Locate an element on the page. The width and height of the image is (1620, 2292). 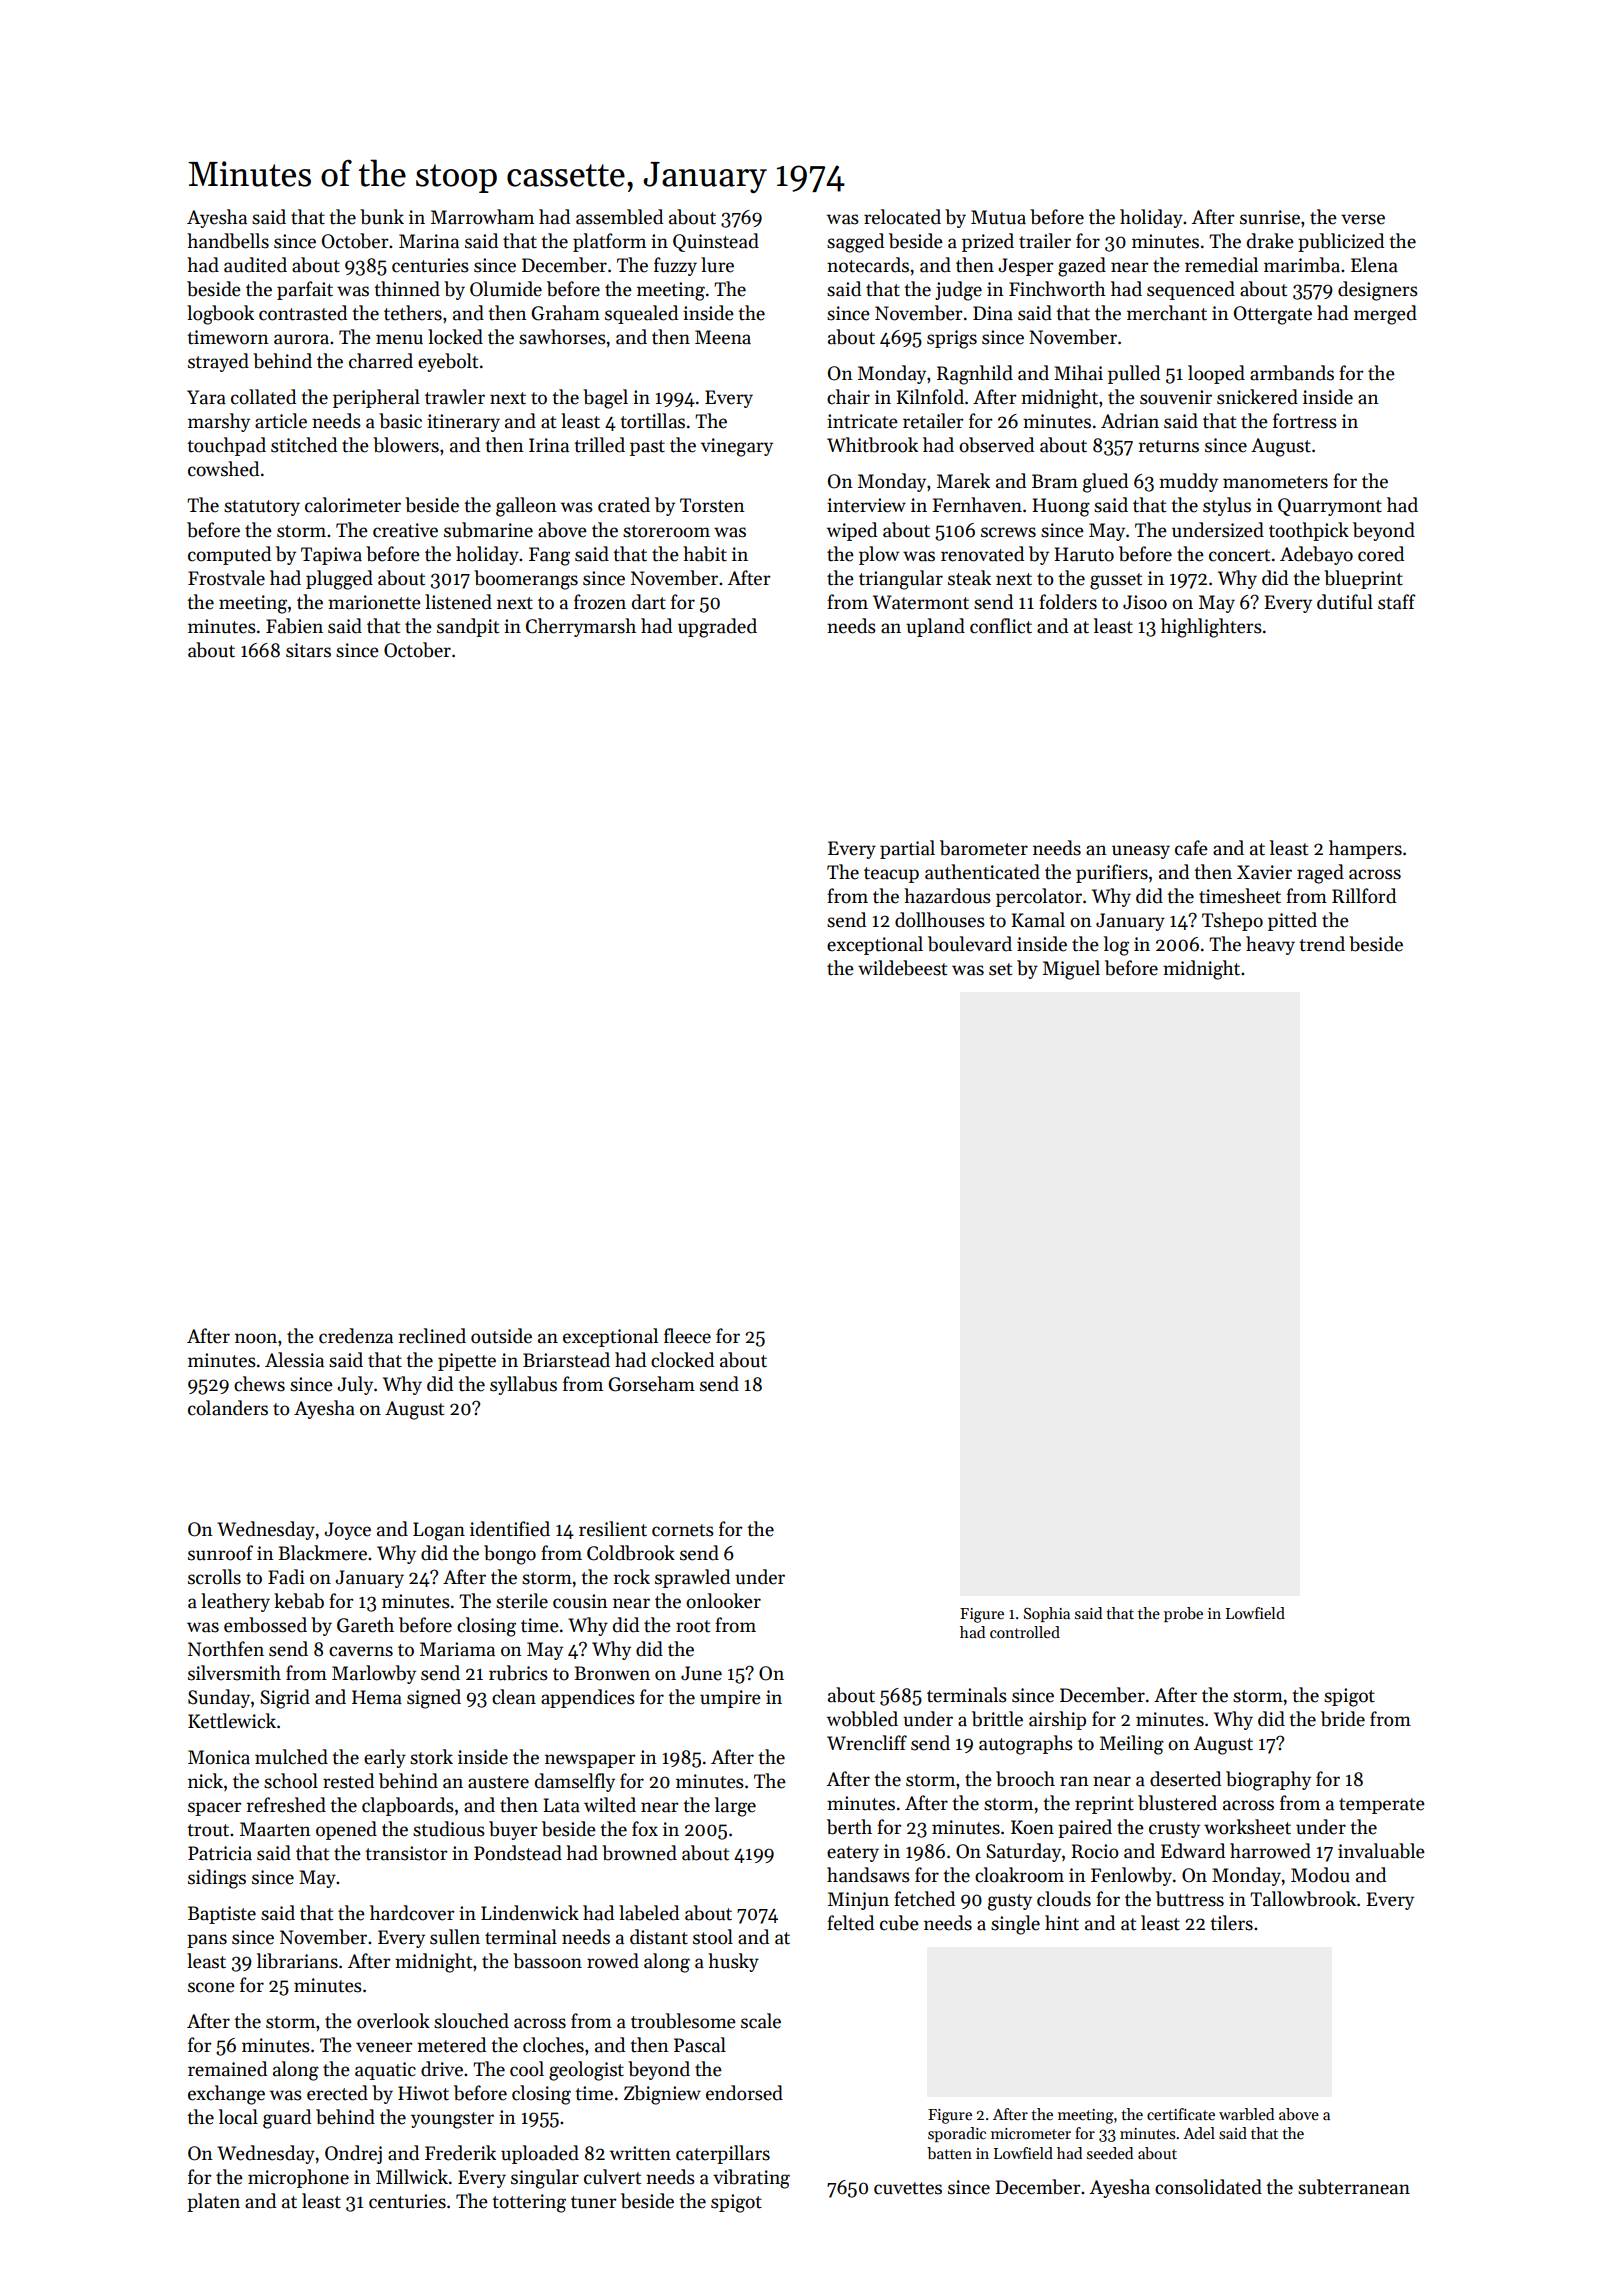
glued is located at coordinates (1105, 483).
